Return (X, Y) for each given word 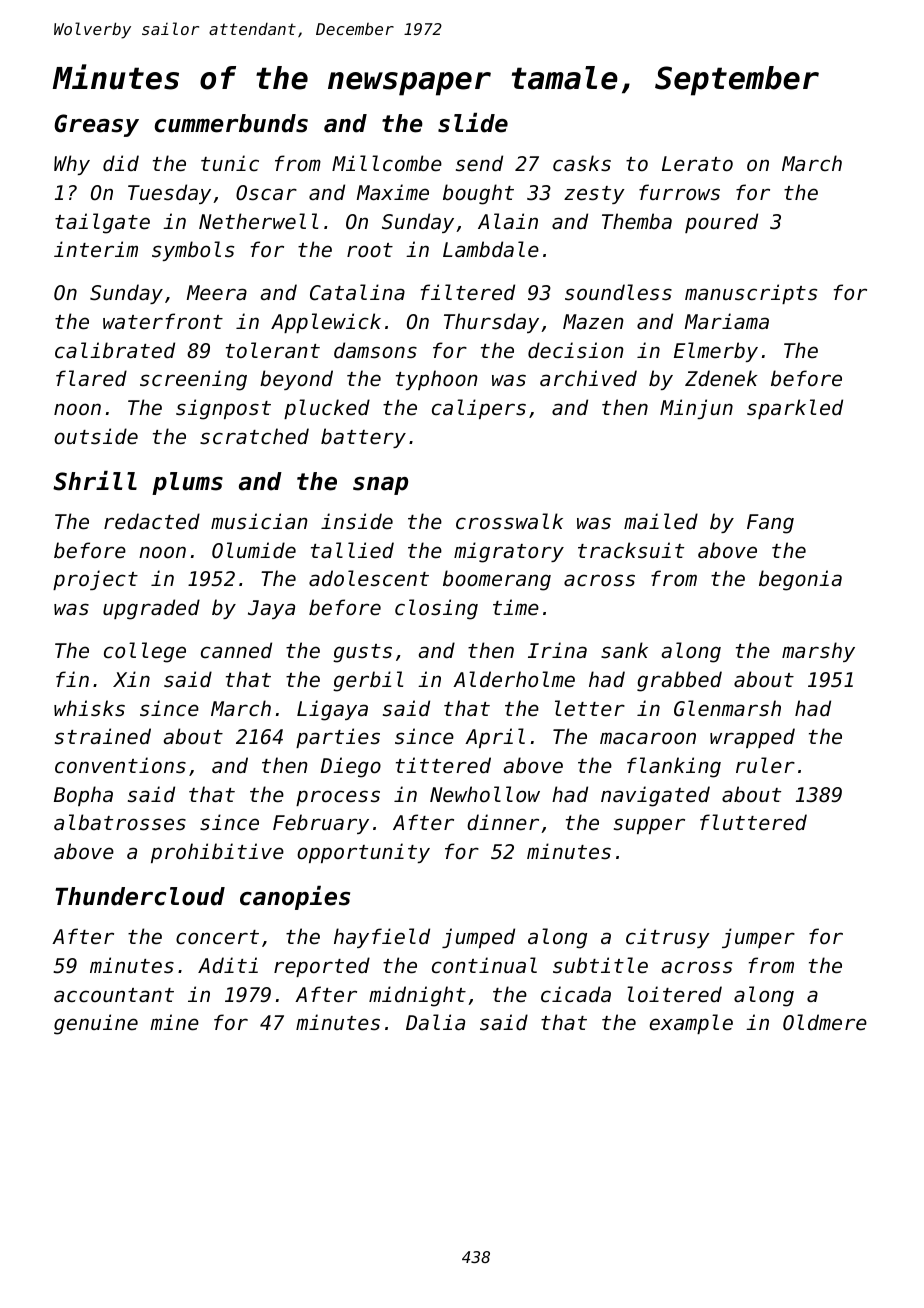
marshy (818, 652)
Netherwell (258, 221)
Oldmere (825, 1022)
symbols (193, 251)
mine (174, 1022)
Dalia (435, 1022)
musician (259, 521)
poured (721, 223)
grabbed (679, 681)
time (516, 607)
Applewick (326, 323)
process (338, 798)
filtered (468, 292)
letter (590, 708)
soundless (618, 292)
